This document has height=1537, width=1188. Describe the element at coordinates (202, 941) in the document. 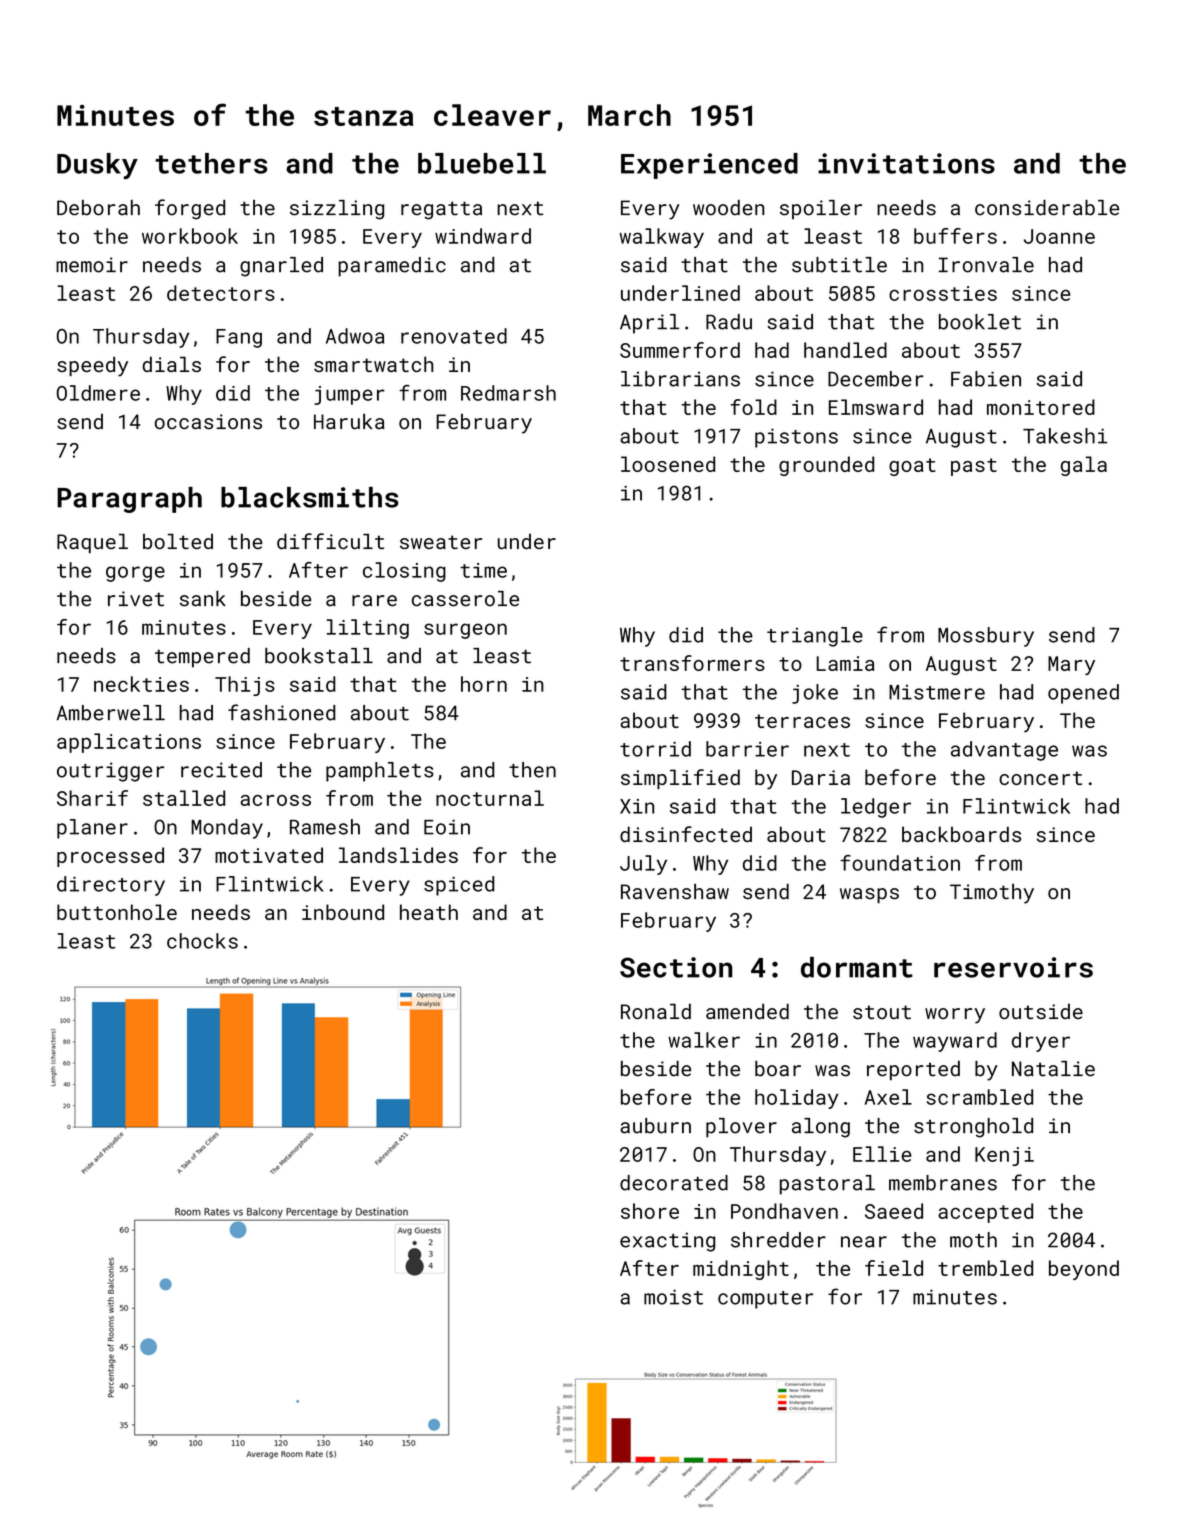

I see `chocks` at that location.
